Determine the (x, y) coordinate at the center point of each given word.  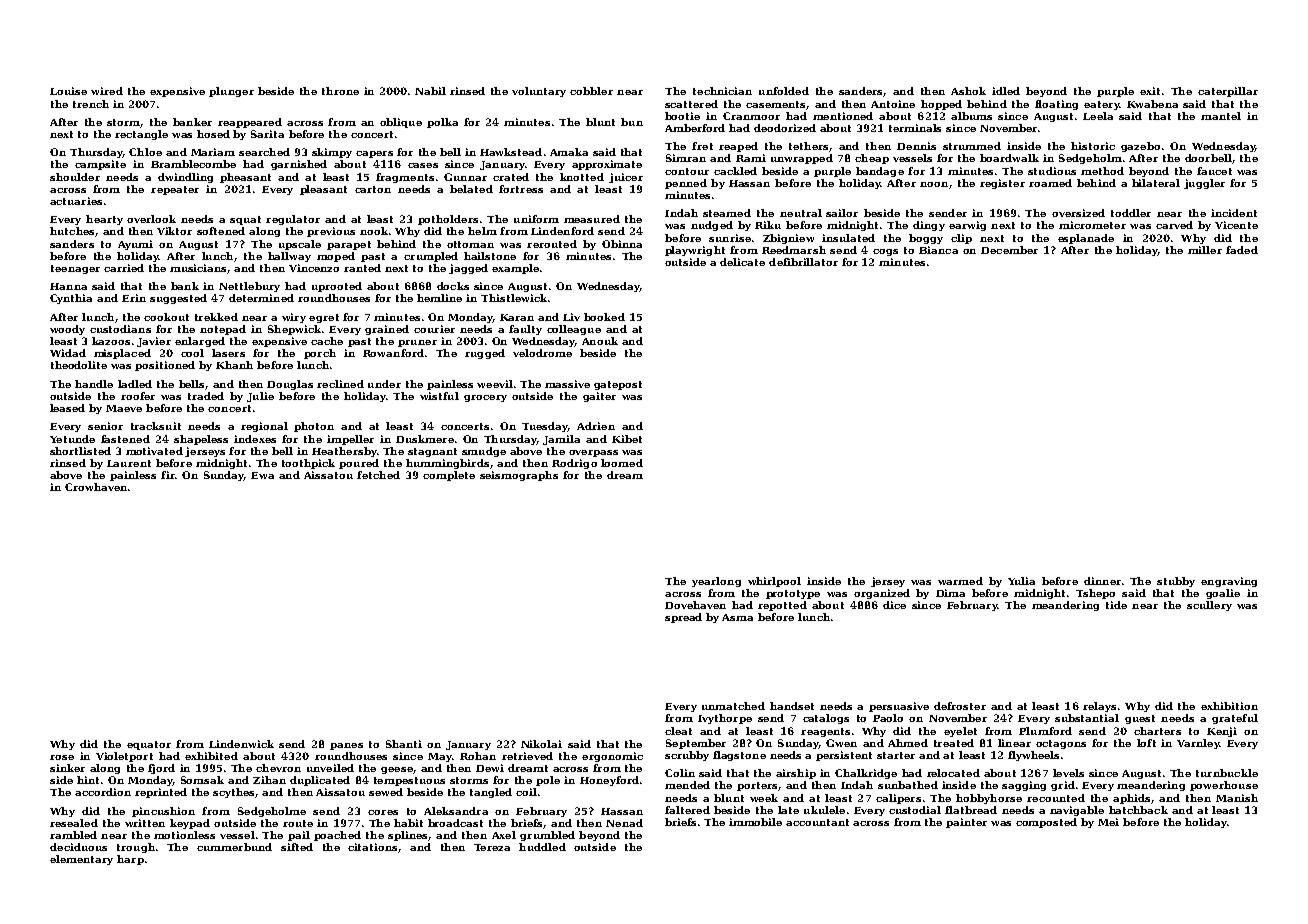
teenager (75, 269)
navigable (1077, 811)
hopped (941, 105)
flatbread (971, 810)
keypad (190, 824)
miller (1205, 250)
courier (434, 329)
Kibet (627, 439)
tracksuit (156, 426)
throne (340, 91)
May (440, 757)
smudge (484, 452)
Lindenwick (241, 744)
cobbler (591, 91)
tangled (491, 793)
